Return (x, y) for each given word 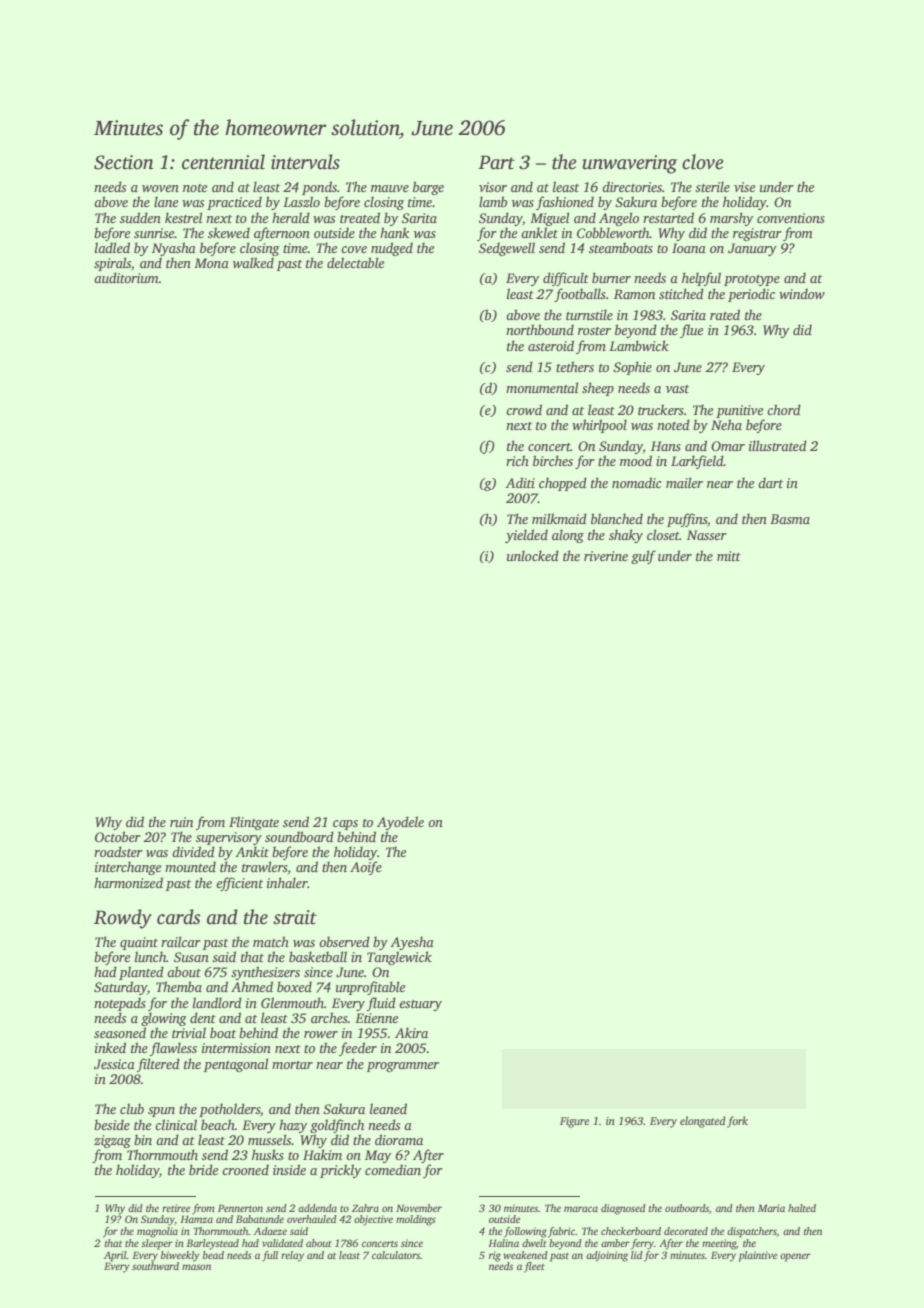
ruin (181, 822)
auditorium (126, 277)
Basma (790, 519)
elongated (703, 1122)
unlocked (533, 555)
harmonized (128, 882)
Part (496, 162)
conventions (791, 218)
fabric (561, 1232)
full (270, 1256)
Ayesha (412, 943)
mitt (729, 556)
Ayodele (400, 823)
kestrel (183, 217)
